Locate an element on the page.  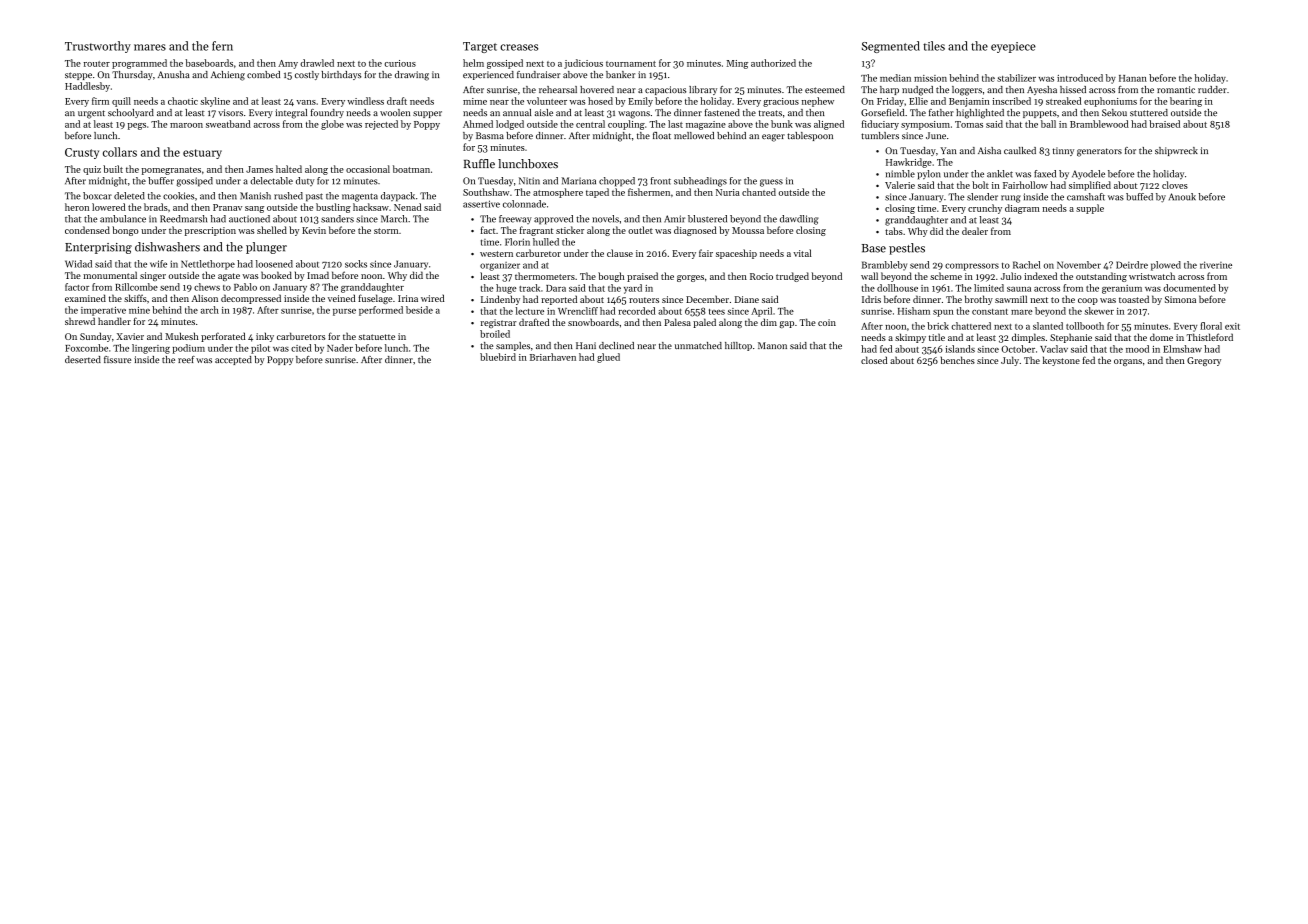
crunchy is located at coordinates (985, 209).
